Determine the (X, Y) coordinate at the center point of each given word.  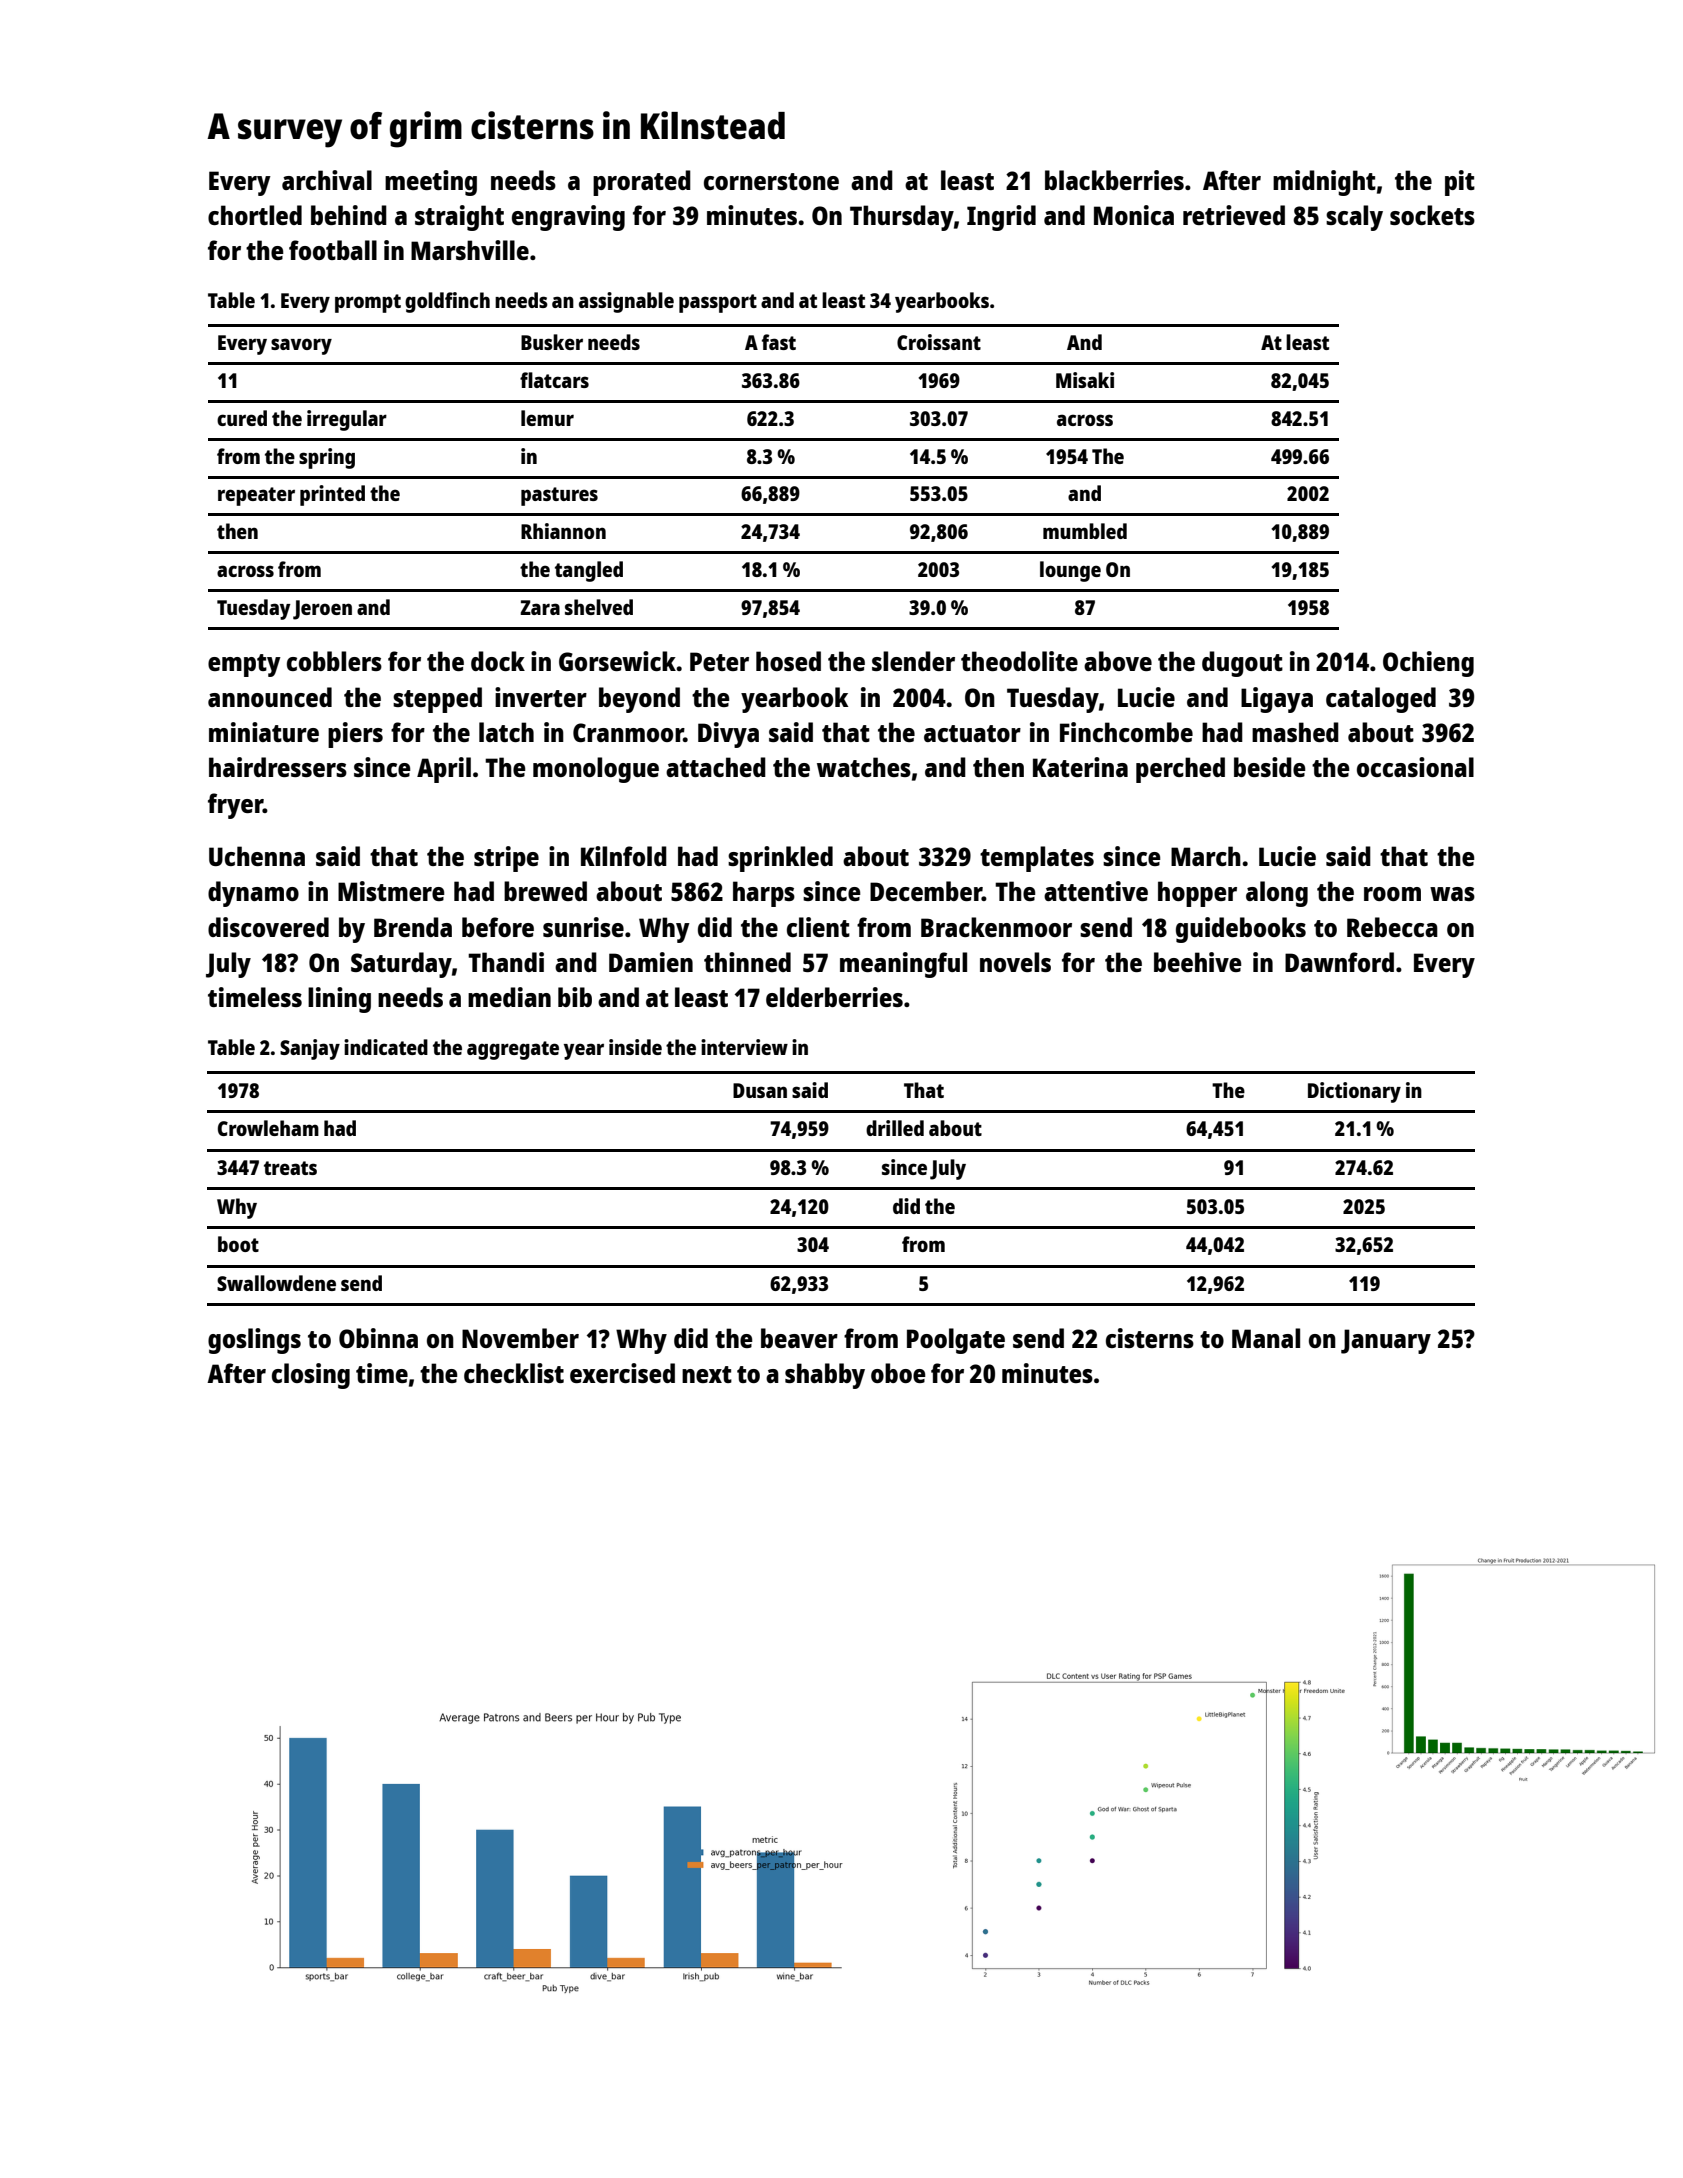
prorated (642, 183)
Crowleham (268, 1128)
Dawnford (1339, 962)
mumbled (1085, 531)
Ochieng (1428, 664)
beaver (799, 1338)
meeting (431, 183)
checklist (514, 1373)
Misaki (1085, 380)
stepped (437, 700)
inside (635, 1047)
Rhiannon (563, 531)
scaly (1354, 218)
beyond (639, 700)
